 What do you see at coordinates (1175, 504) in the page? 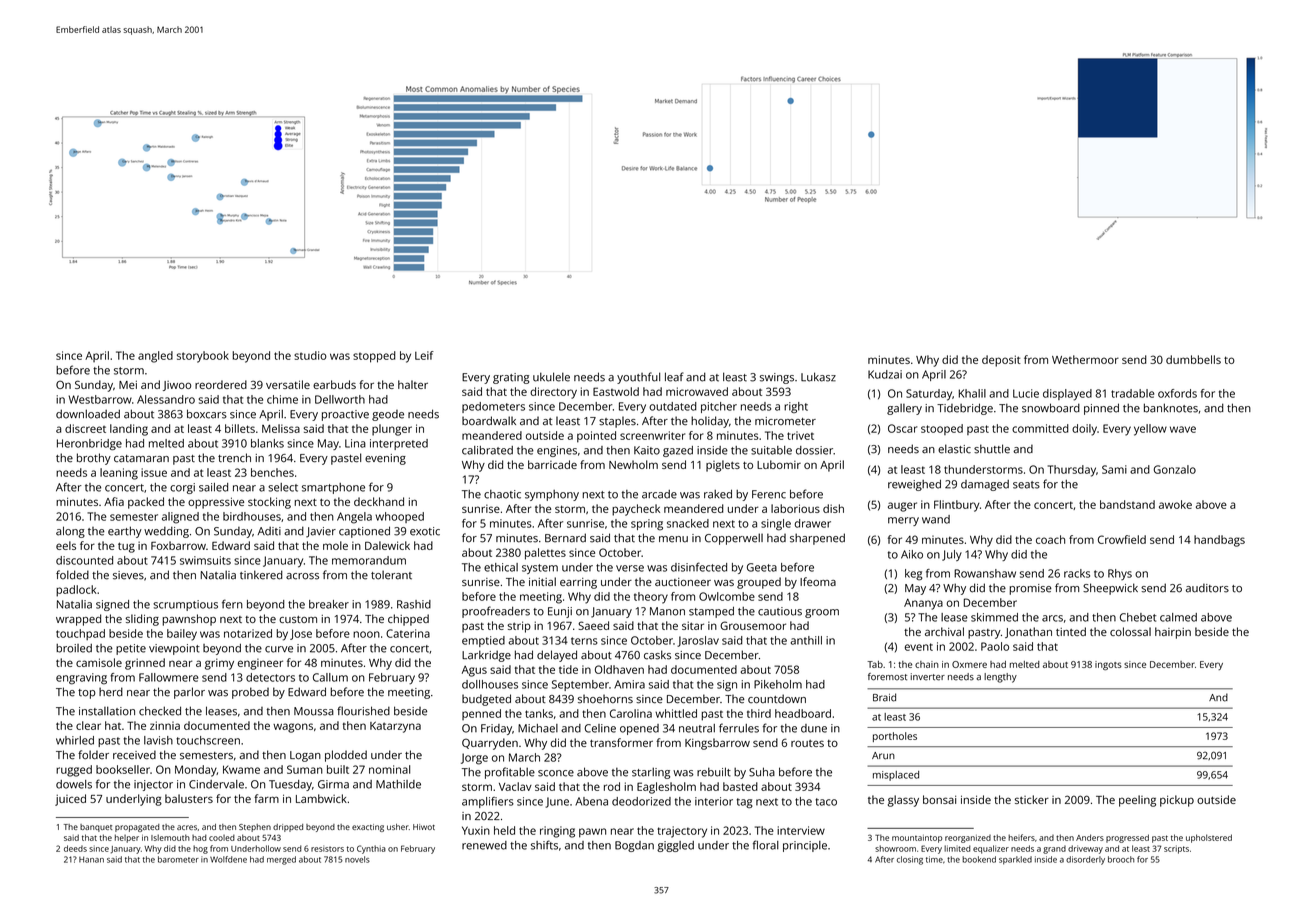
I see `awoke` at bounding box center [1175, 504].
